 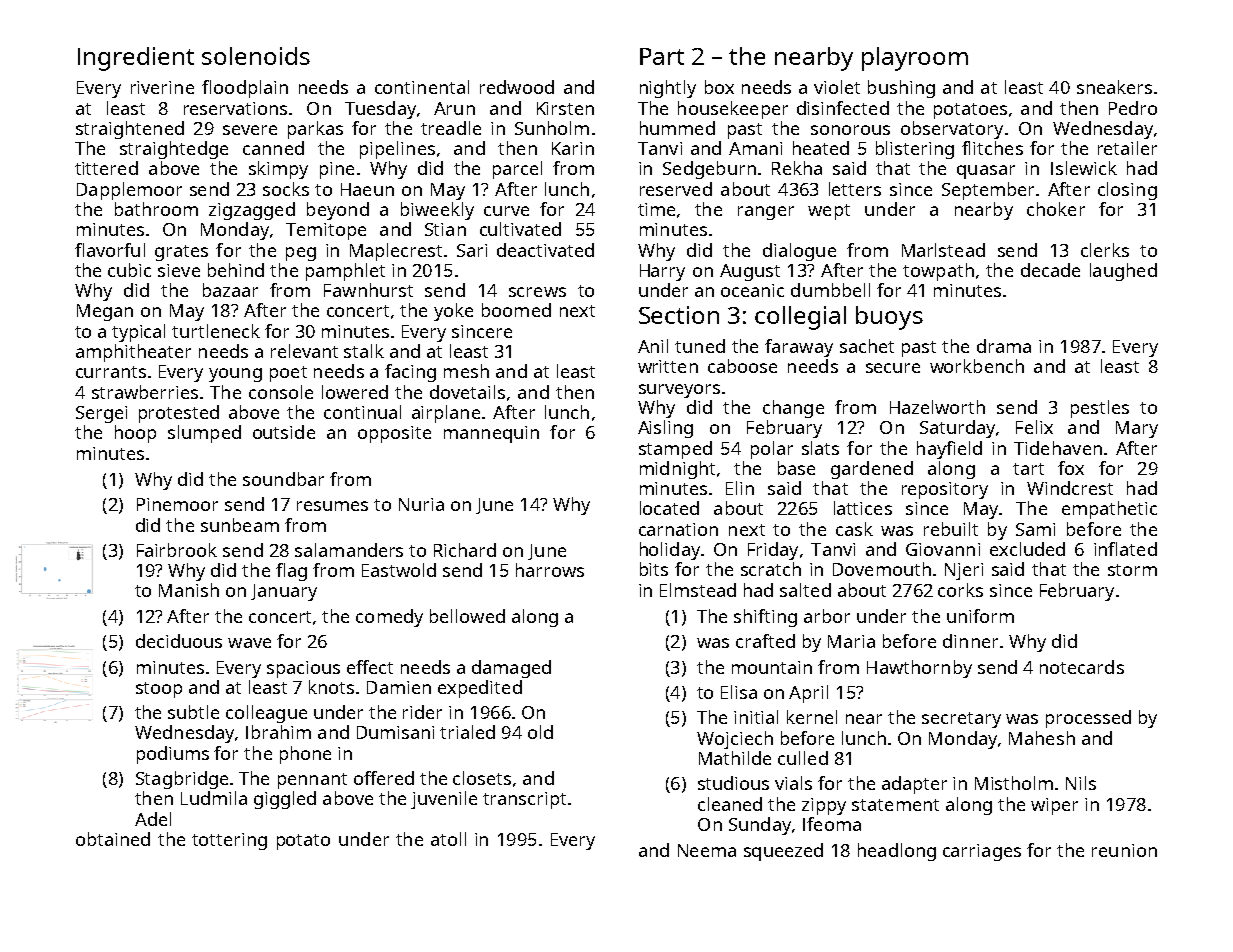 I want to click on playroom, so click(x=915, y=59).
